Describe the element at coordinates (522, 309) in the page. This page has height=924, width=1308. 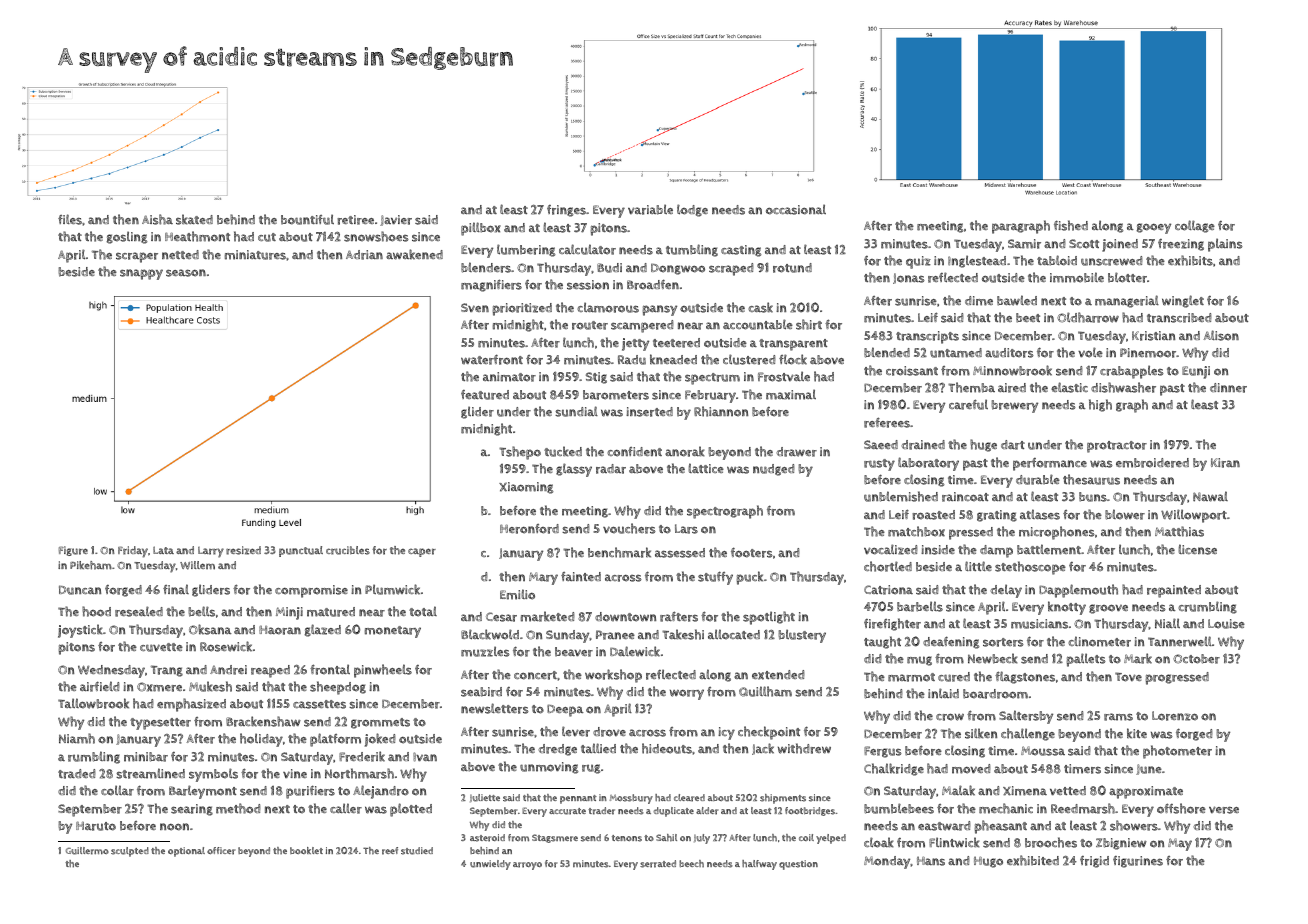
I see `prioritized` at that location.
